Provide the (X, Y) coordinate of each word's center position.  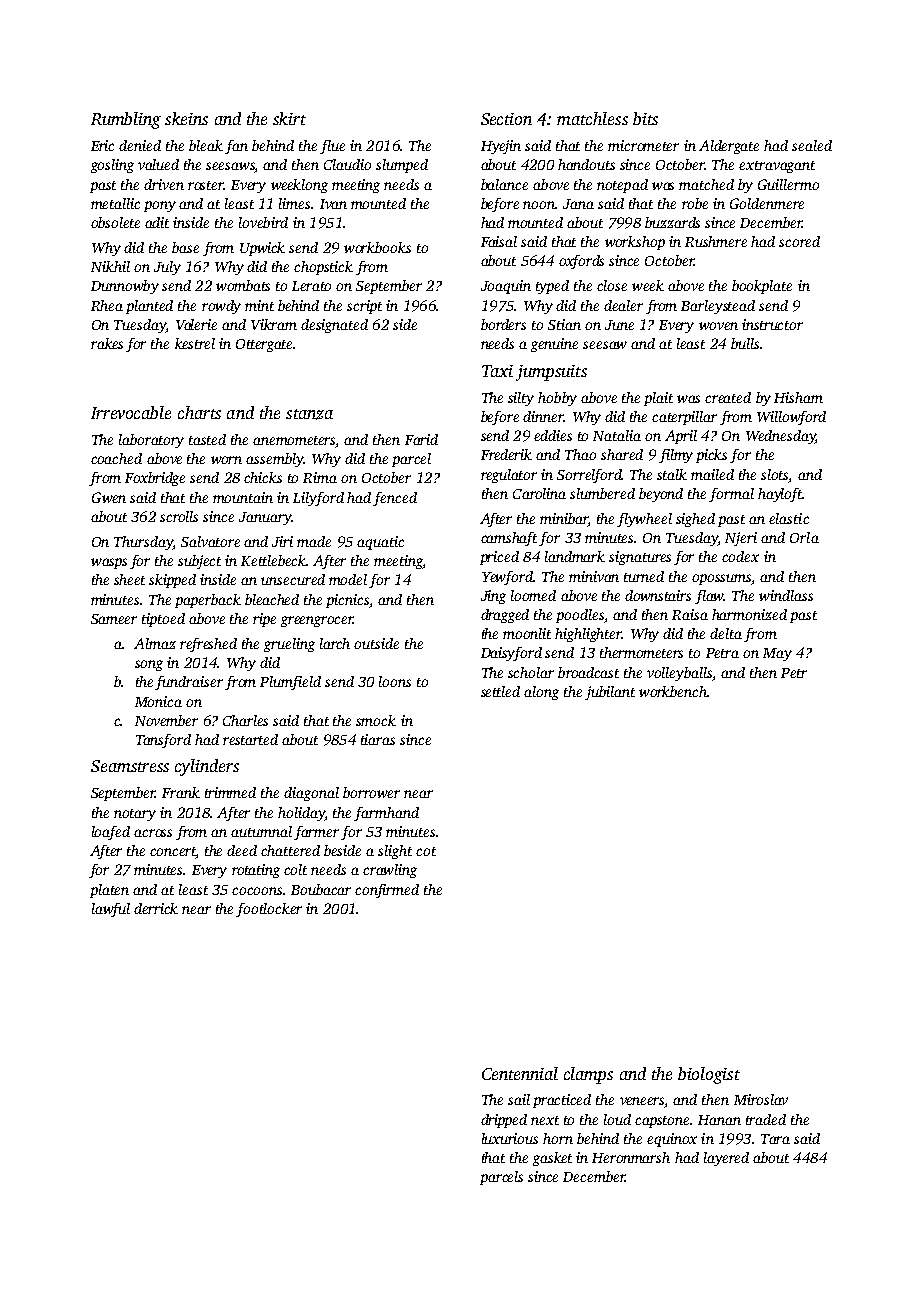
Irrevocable (131, 412)
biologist (709, 1075)
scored (799, 241)
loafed (111, 833)
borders (503, 324)
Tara (775, 1139)
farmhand (386, 814)
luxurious (510, 1138)
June (619, 325)
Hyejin (501, 147)
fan (236, 147)
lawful (111, 910)
